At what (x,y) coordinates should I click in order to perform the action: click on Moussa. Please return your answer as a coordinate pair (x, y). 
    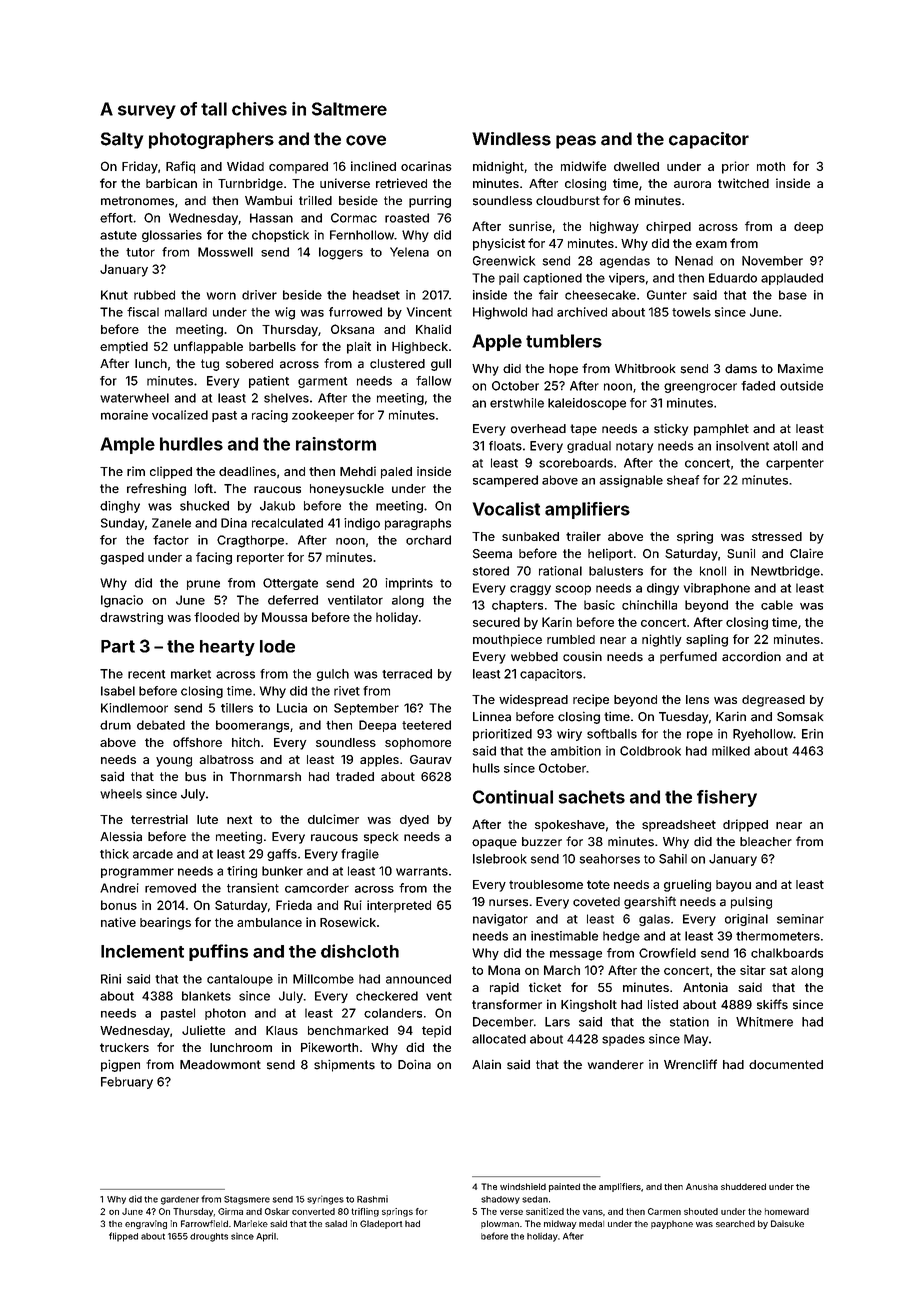
    Looking at the image, I should click on (284, 617).
